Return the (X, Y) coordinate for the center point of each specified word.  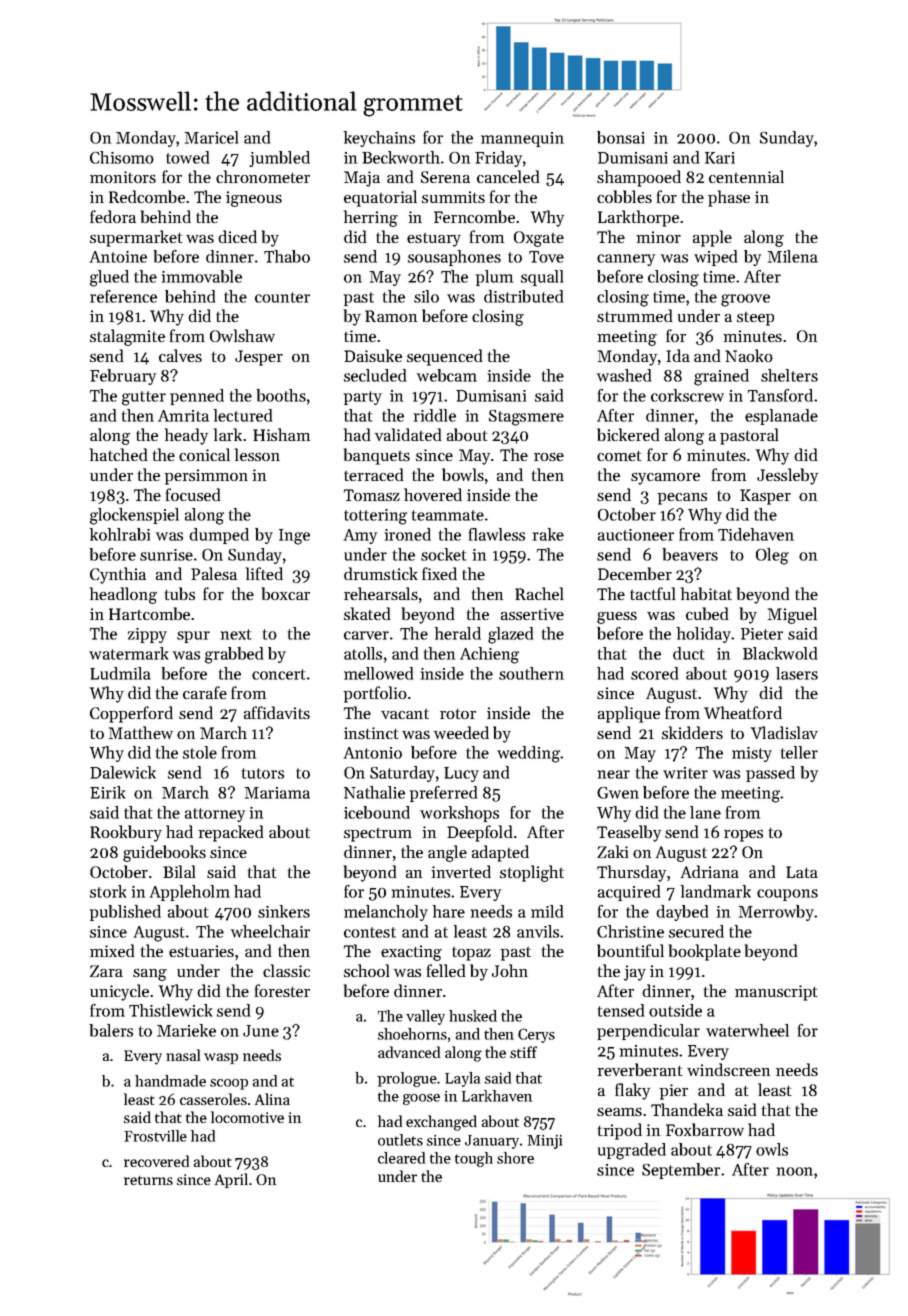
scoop (229, 1084)
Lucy (461, 774)
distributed (523, 296)
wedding (529, 754)
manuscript (776, 993)
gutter (144, 398)
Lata (802, 872)
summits (453, 197)
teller (799, 752)
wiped (715, 258)
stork (108, 891)
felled (446, 970)
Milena (792, 256)
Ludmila (120, 673)
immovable (202, 276)
